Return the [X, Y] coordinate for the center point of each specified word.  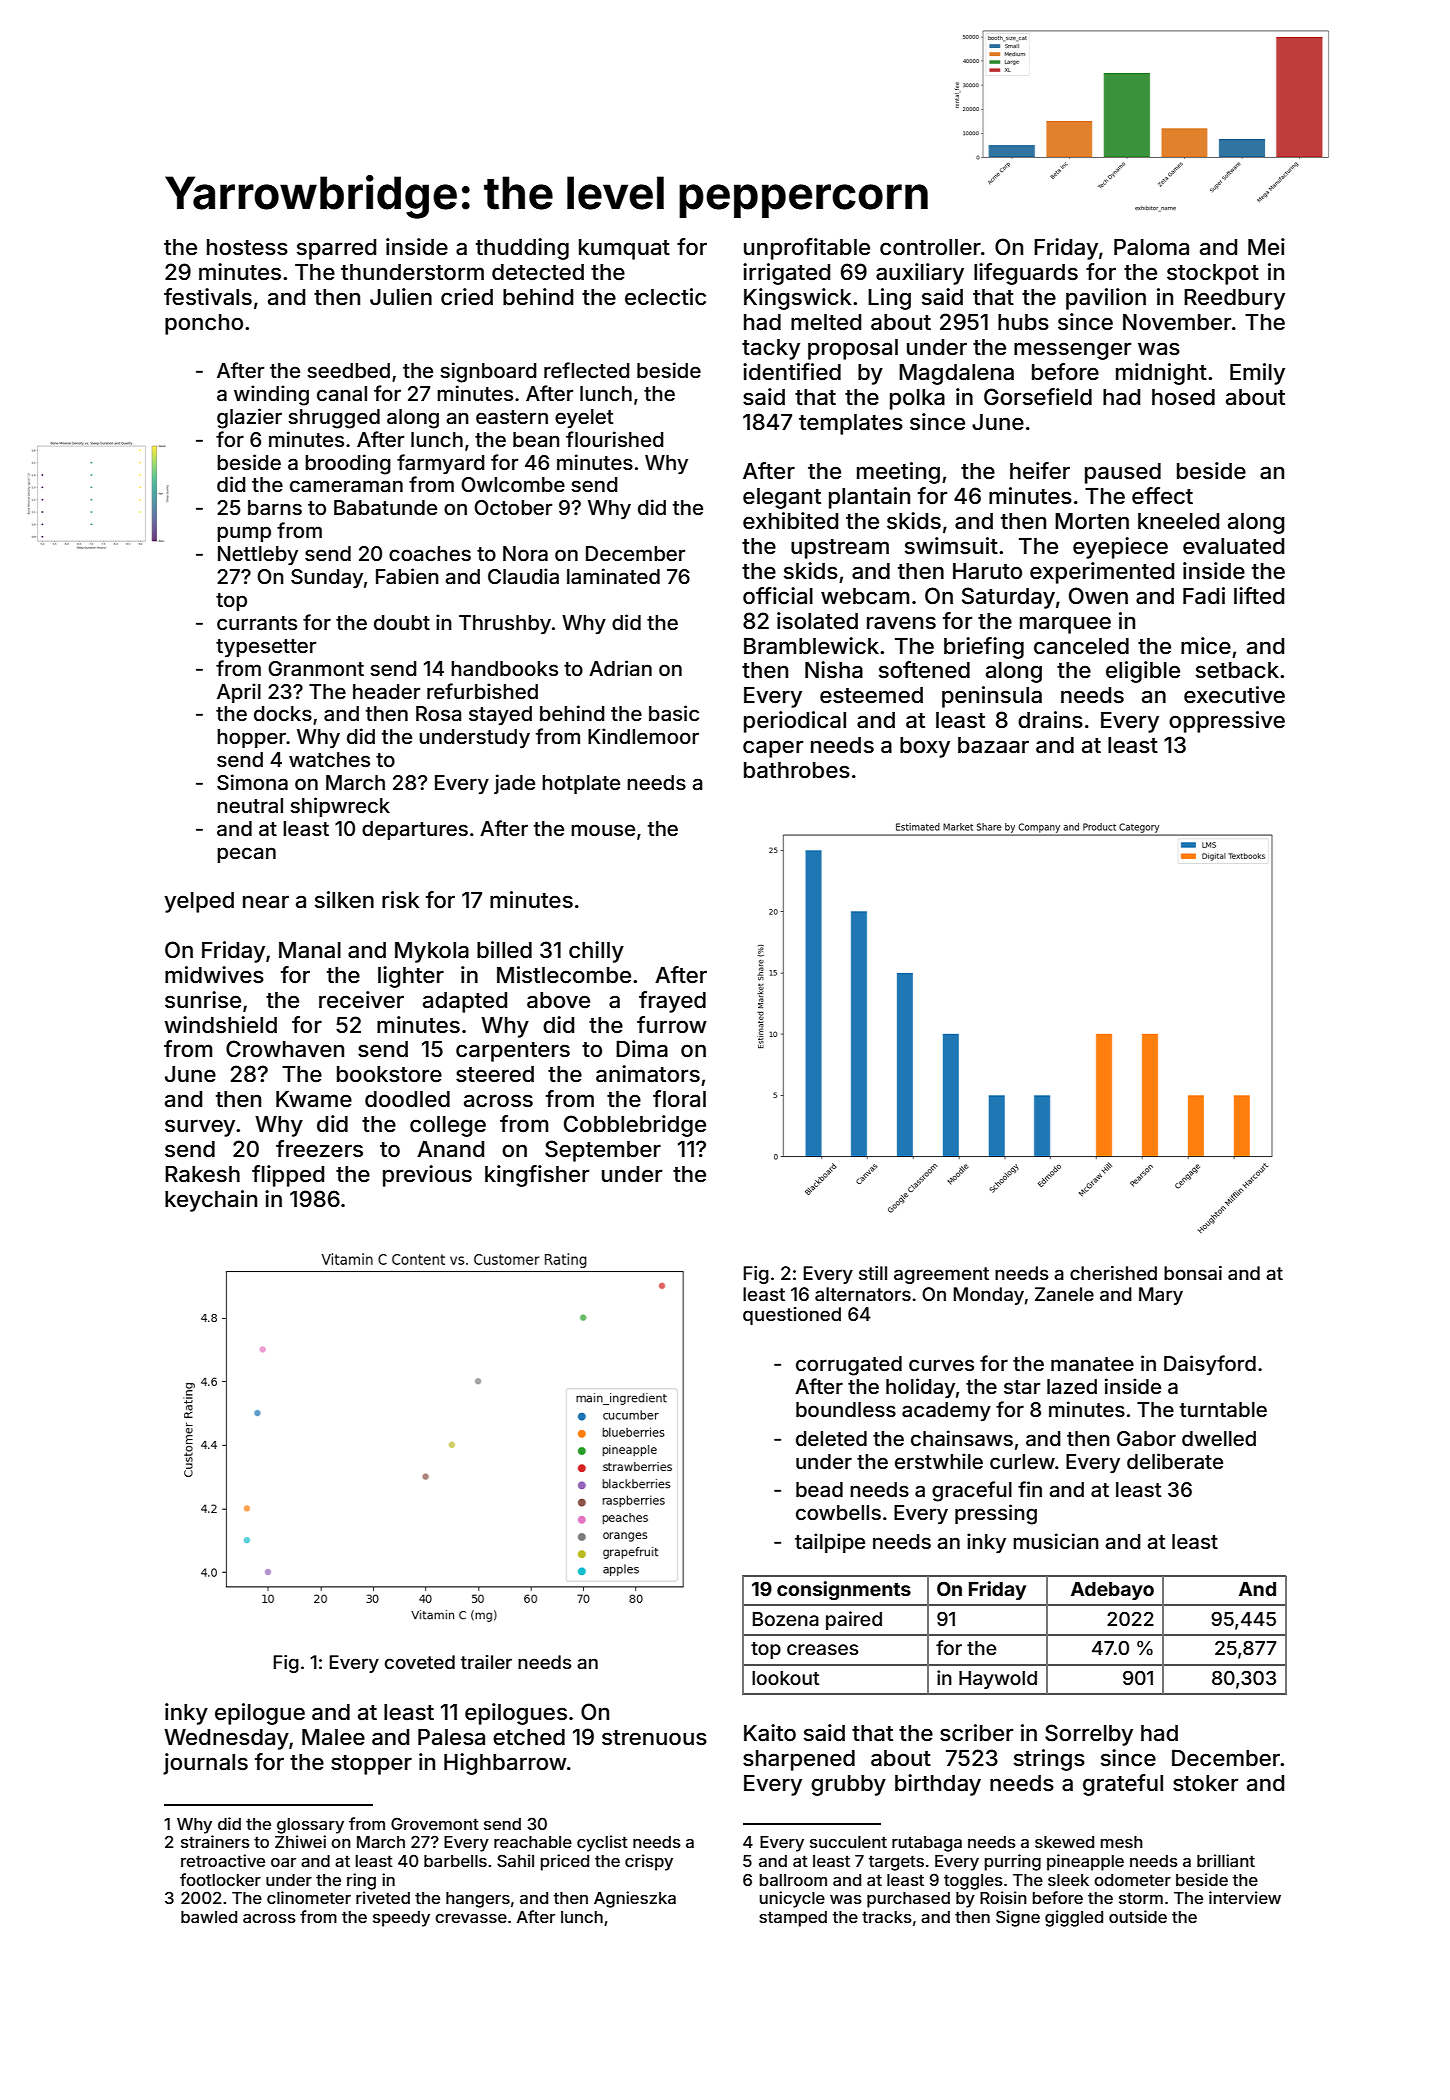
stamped [793, 1919]
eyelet [584, 418]
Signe [1018, 1918]
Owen [1098, 596]
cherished [1113, 1273]
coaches [430, 553]
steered [495, 1074]
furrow [672, 1025]
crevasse [471, 1918]
